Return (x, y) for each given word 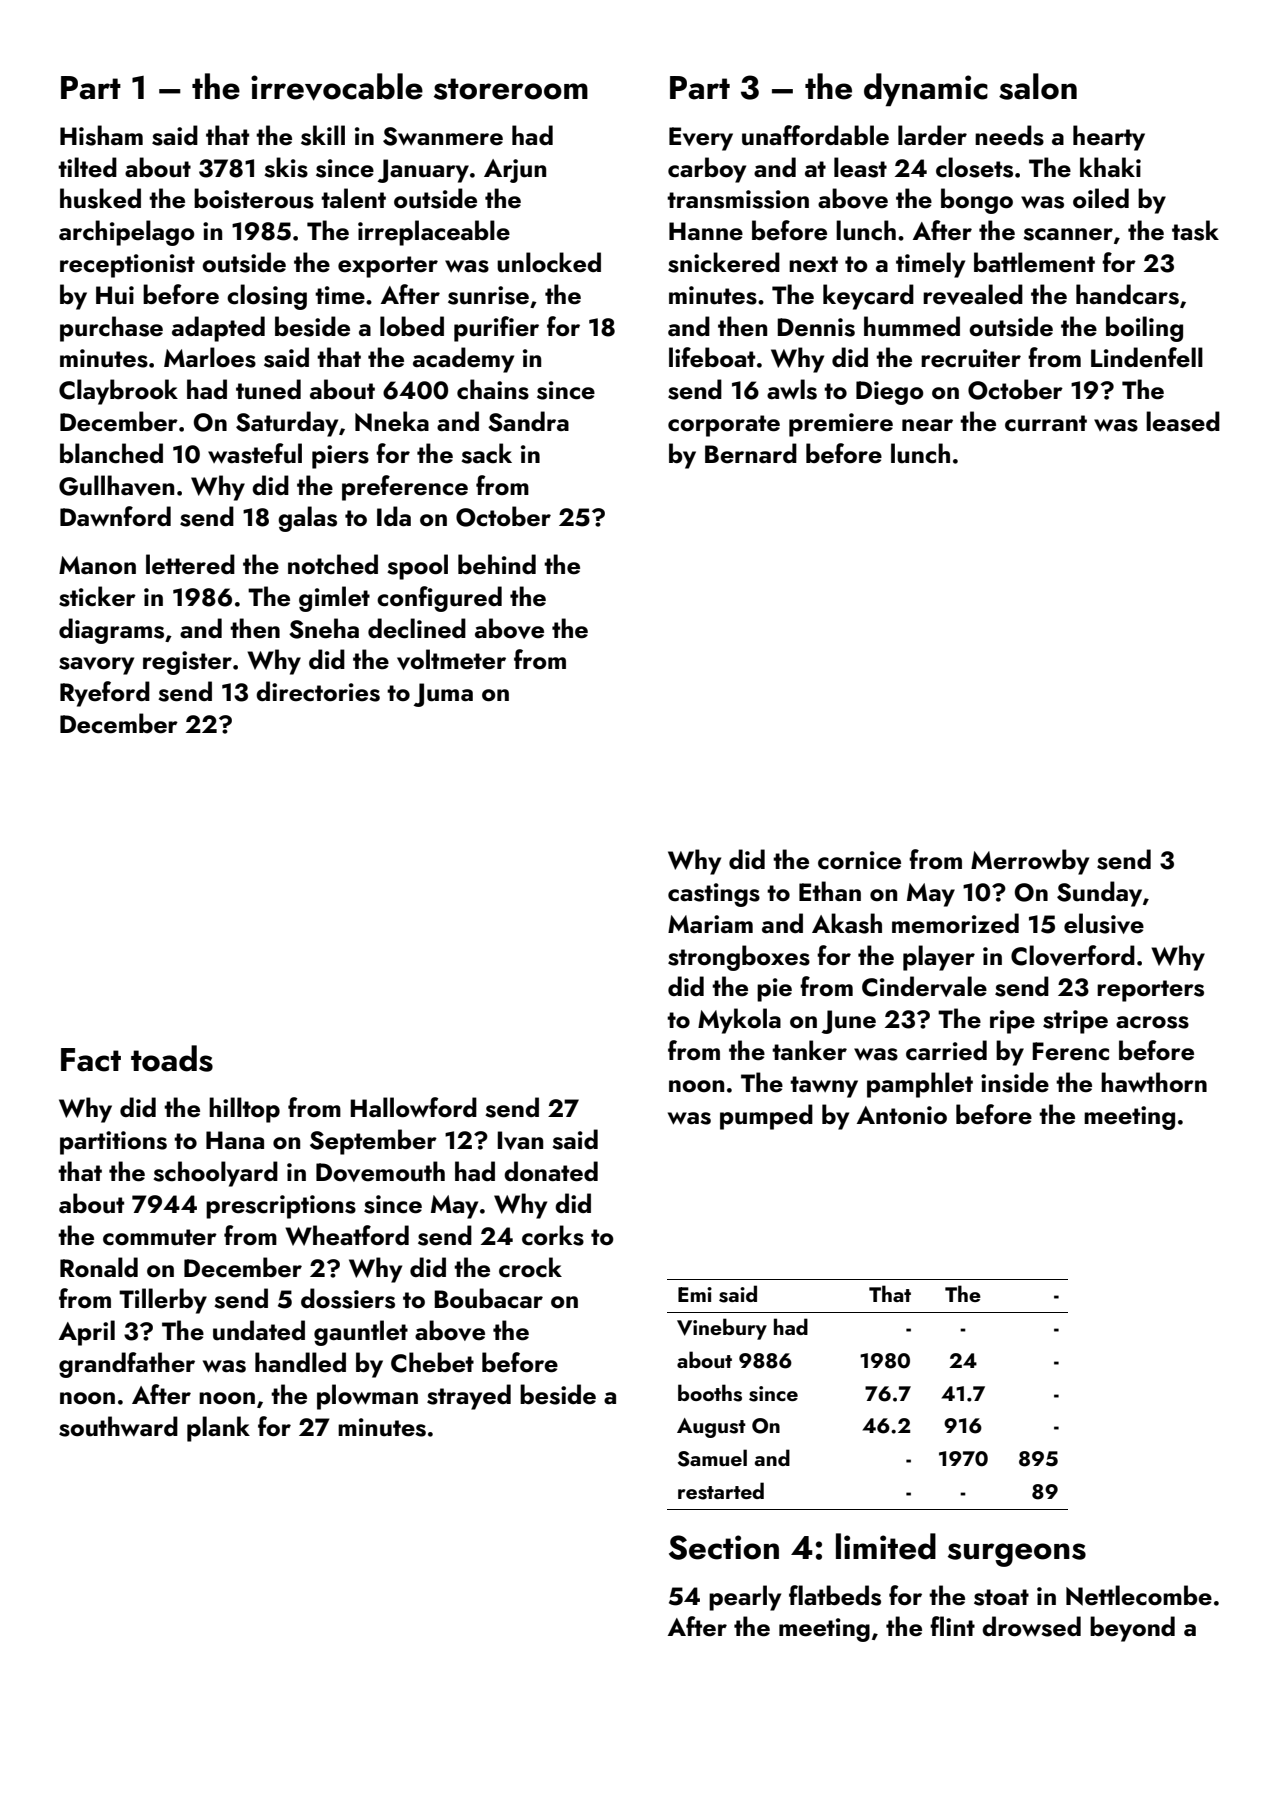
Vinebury (722, 1329)
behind (497, 564)
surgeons (1017, 1555)
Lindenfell (1147, 357)
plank (218, 1429)
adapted (218, 329)
